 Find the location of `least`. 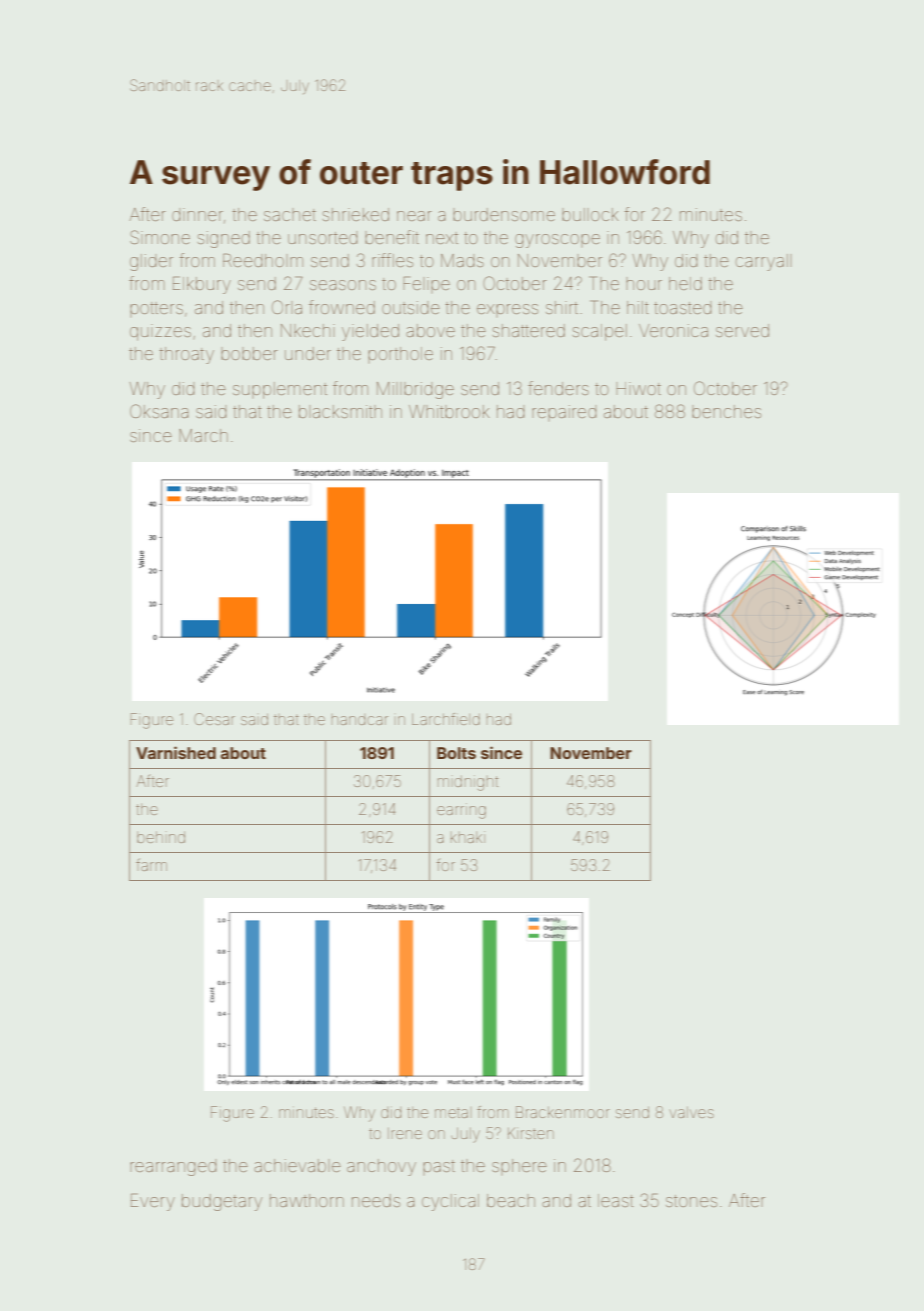

least is located at coordinates (616, 1200).
